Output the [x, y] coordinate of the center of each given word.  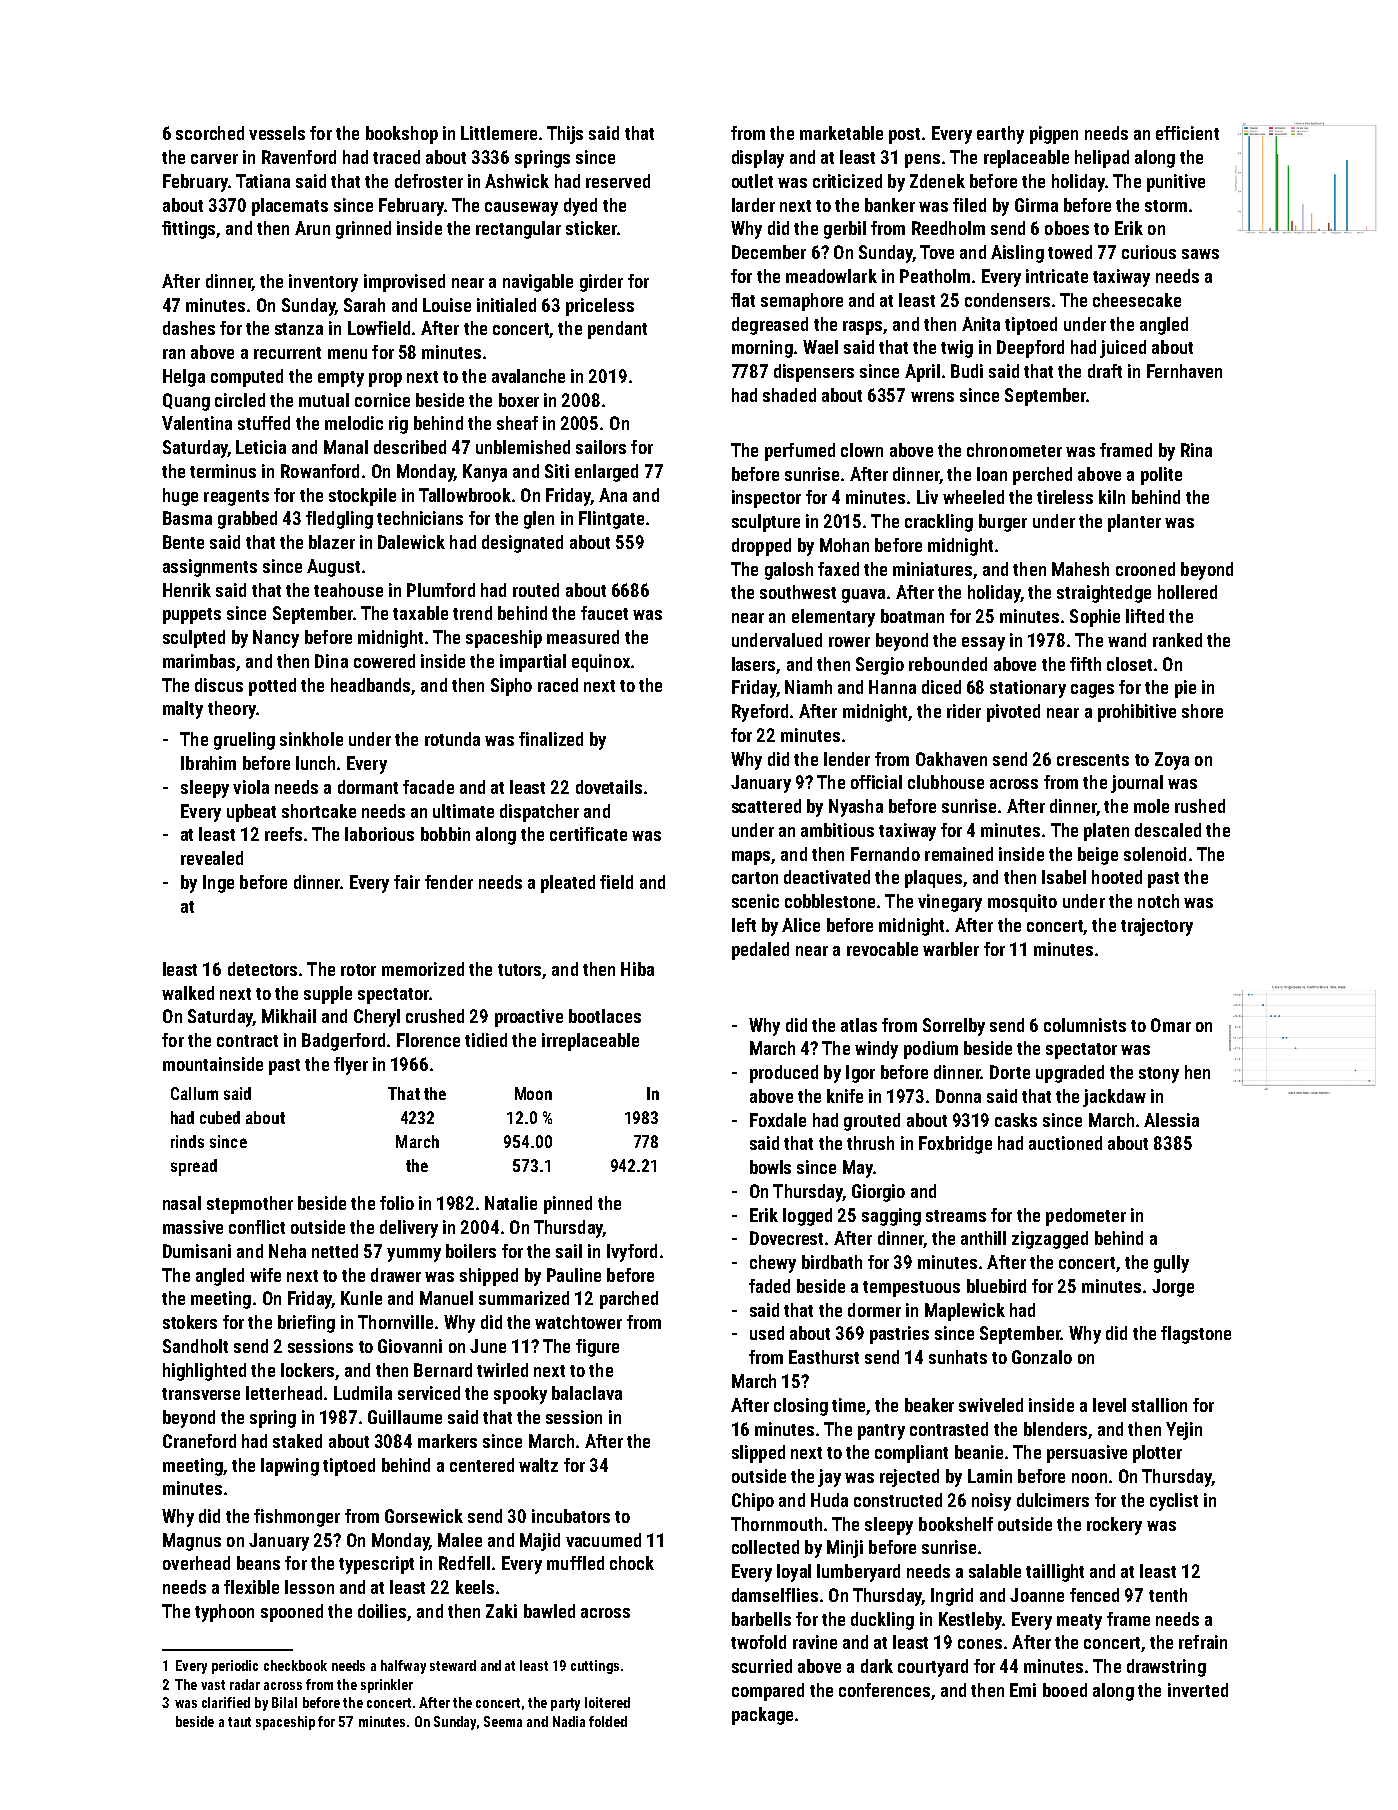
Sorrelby [954, 1027]
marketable [841, 133]
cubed [220, 1117]
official [876, 782]
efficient [1187, 133]
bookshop [402, 135]
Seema [503, 1721]
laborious [379, 834]
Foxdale [778, 1120]
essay [983, 644]
